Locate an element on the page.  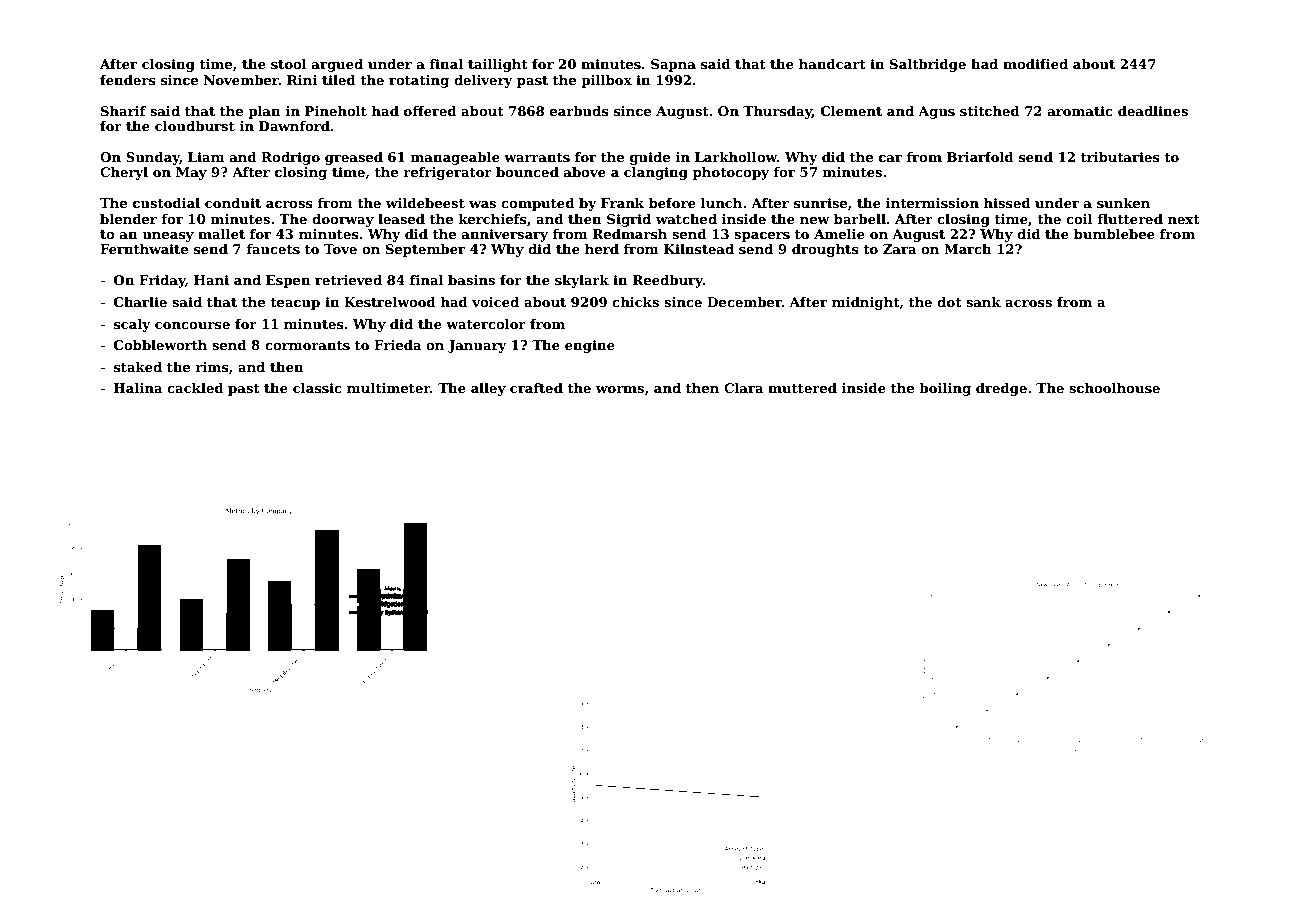
voiced is located at coordinates (495, 302).
